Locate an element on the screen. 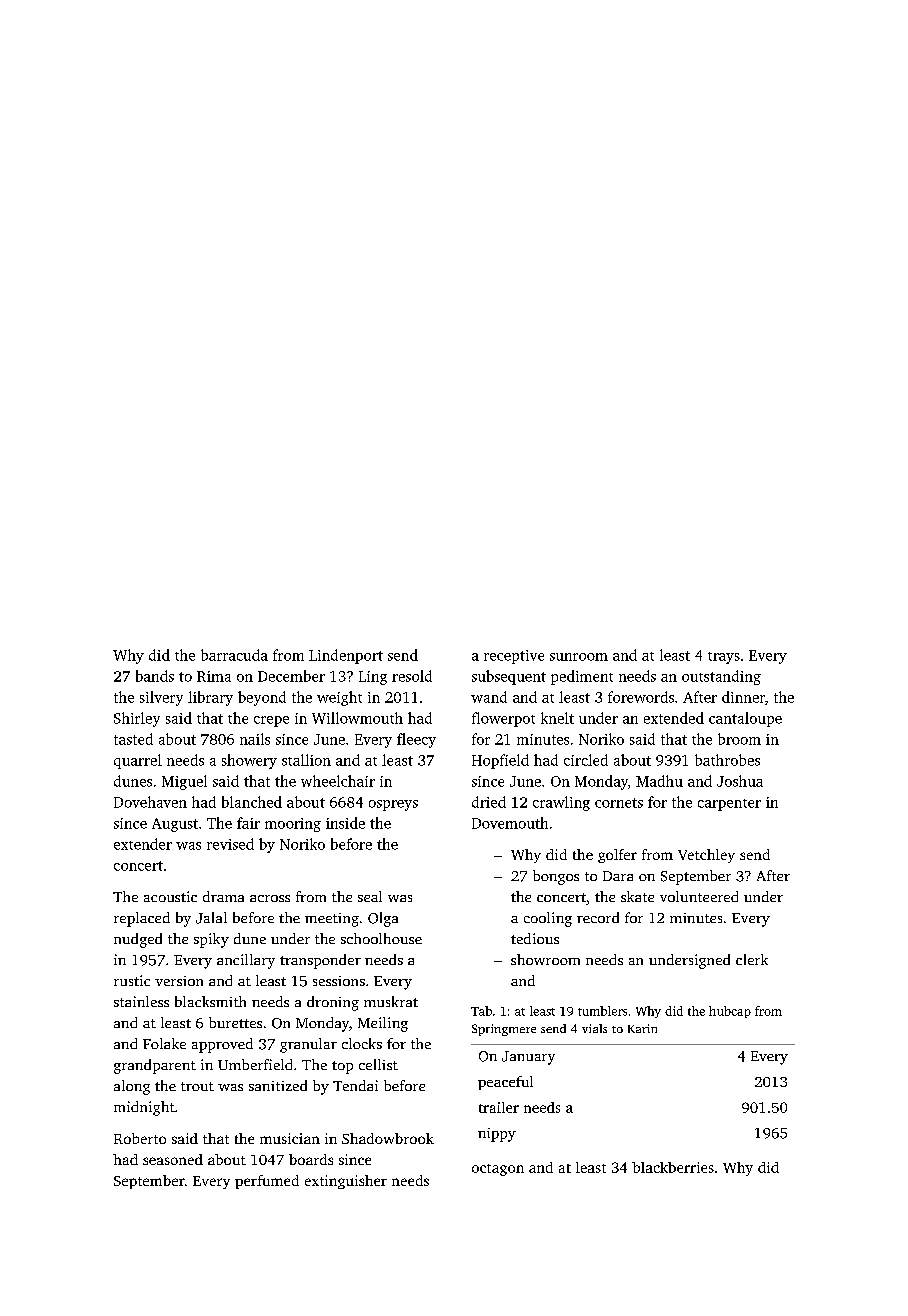  showroom is located at coordinates (545, 959).
